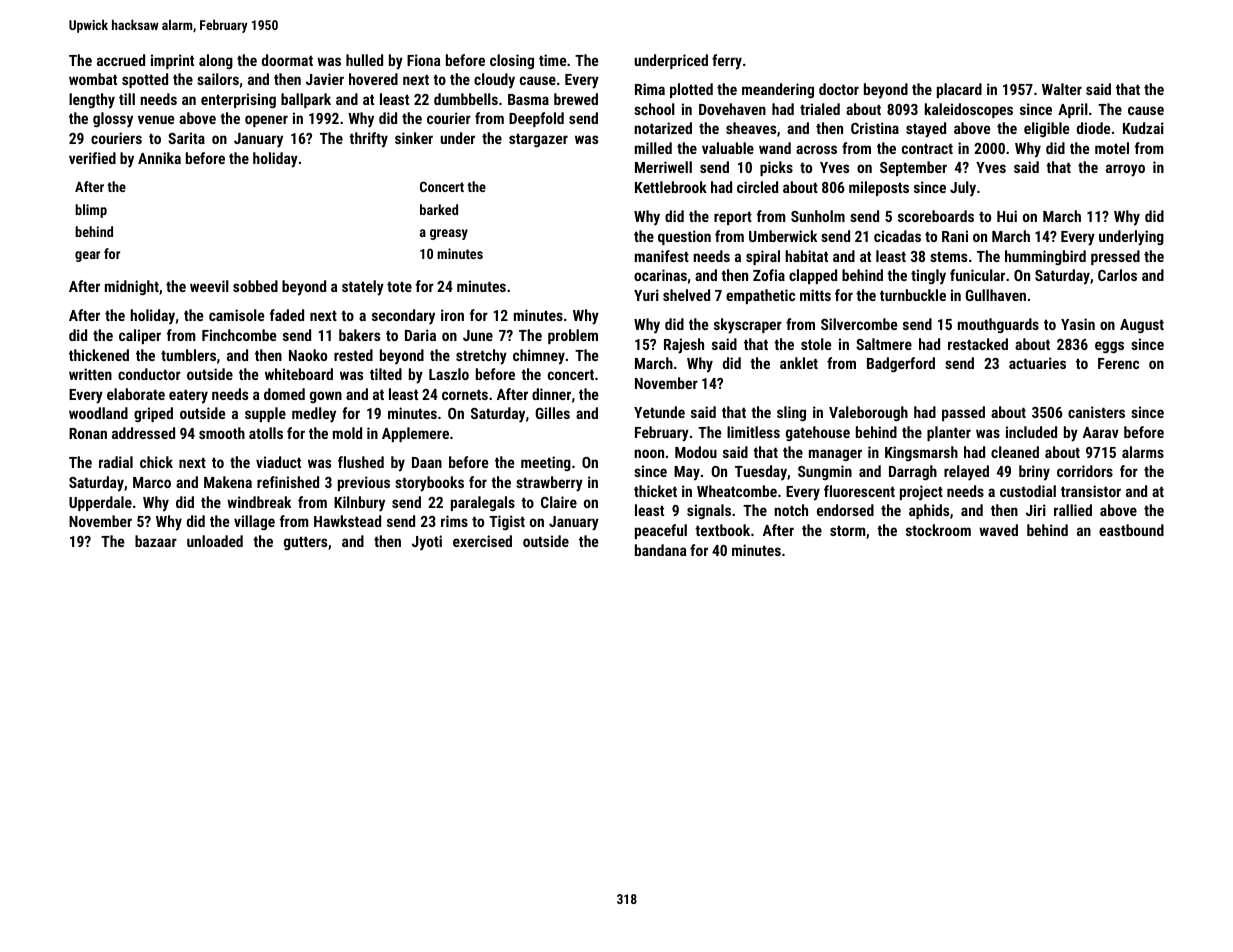  I want to click on hulled, so click(364, 60).
